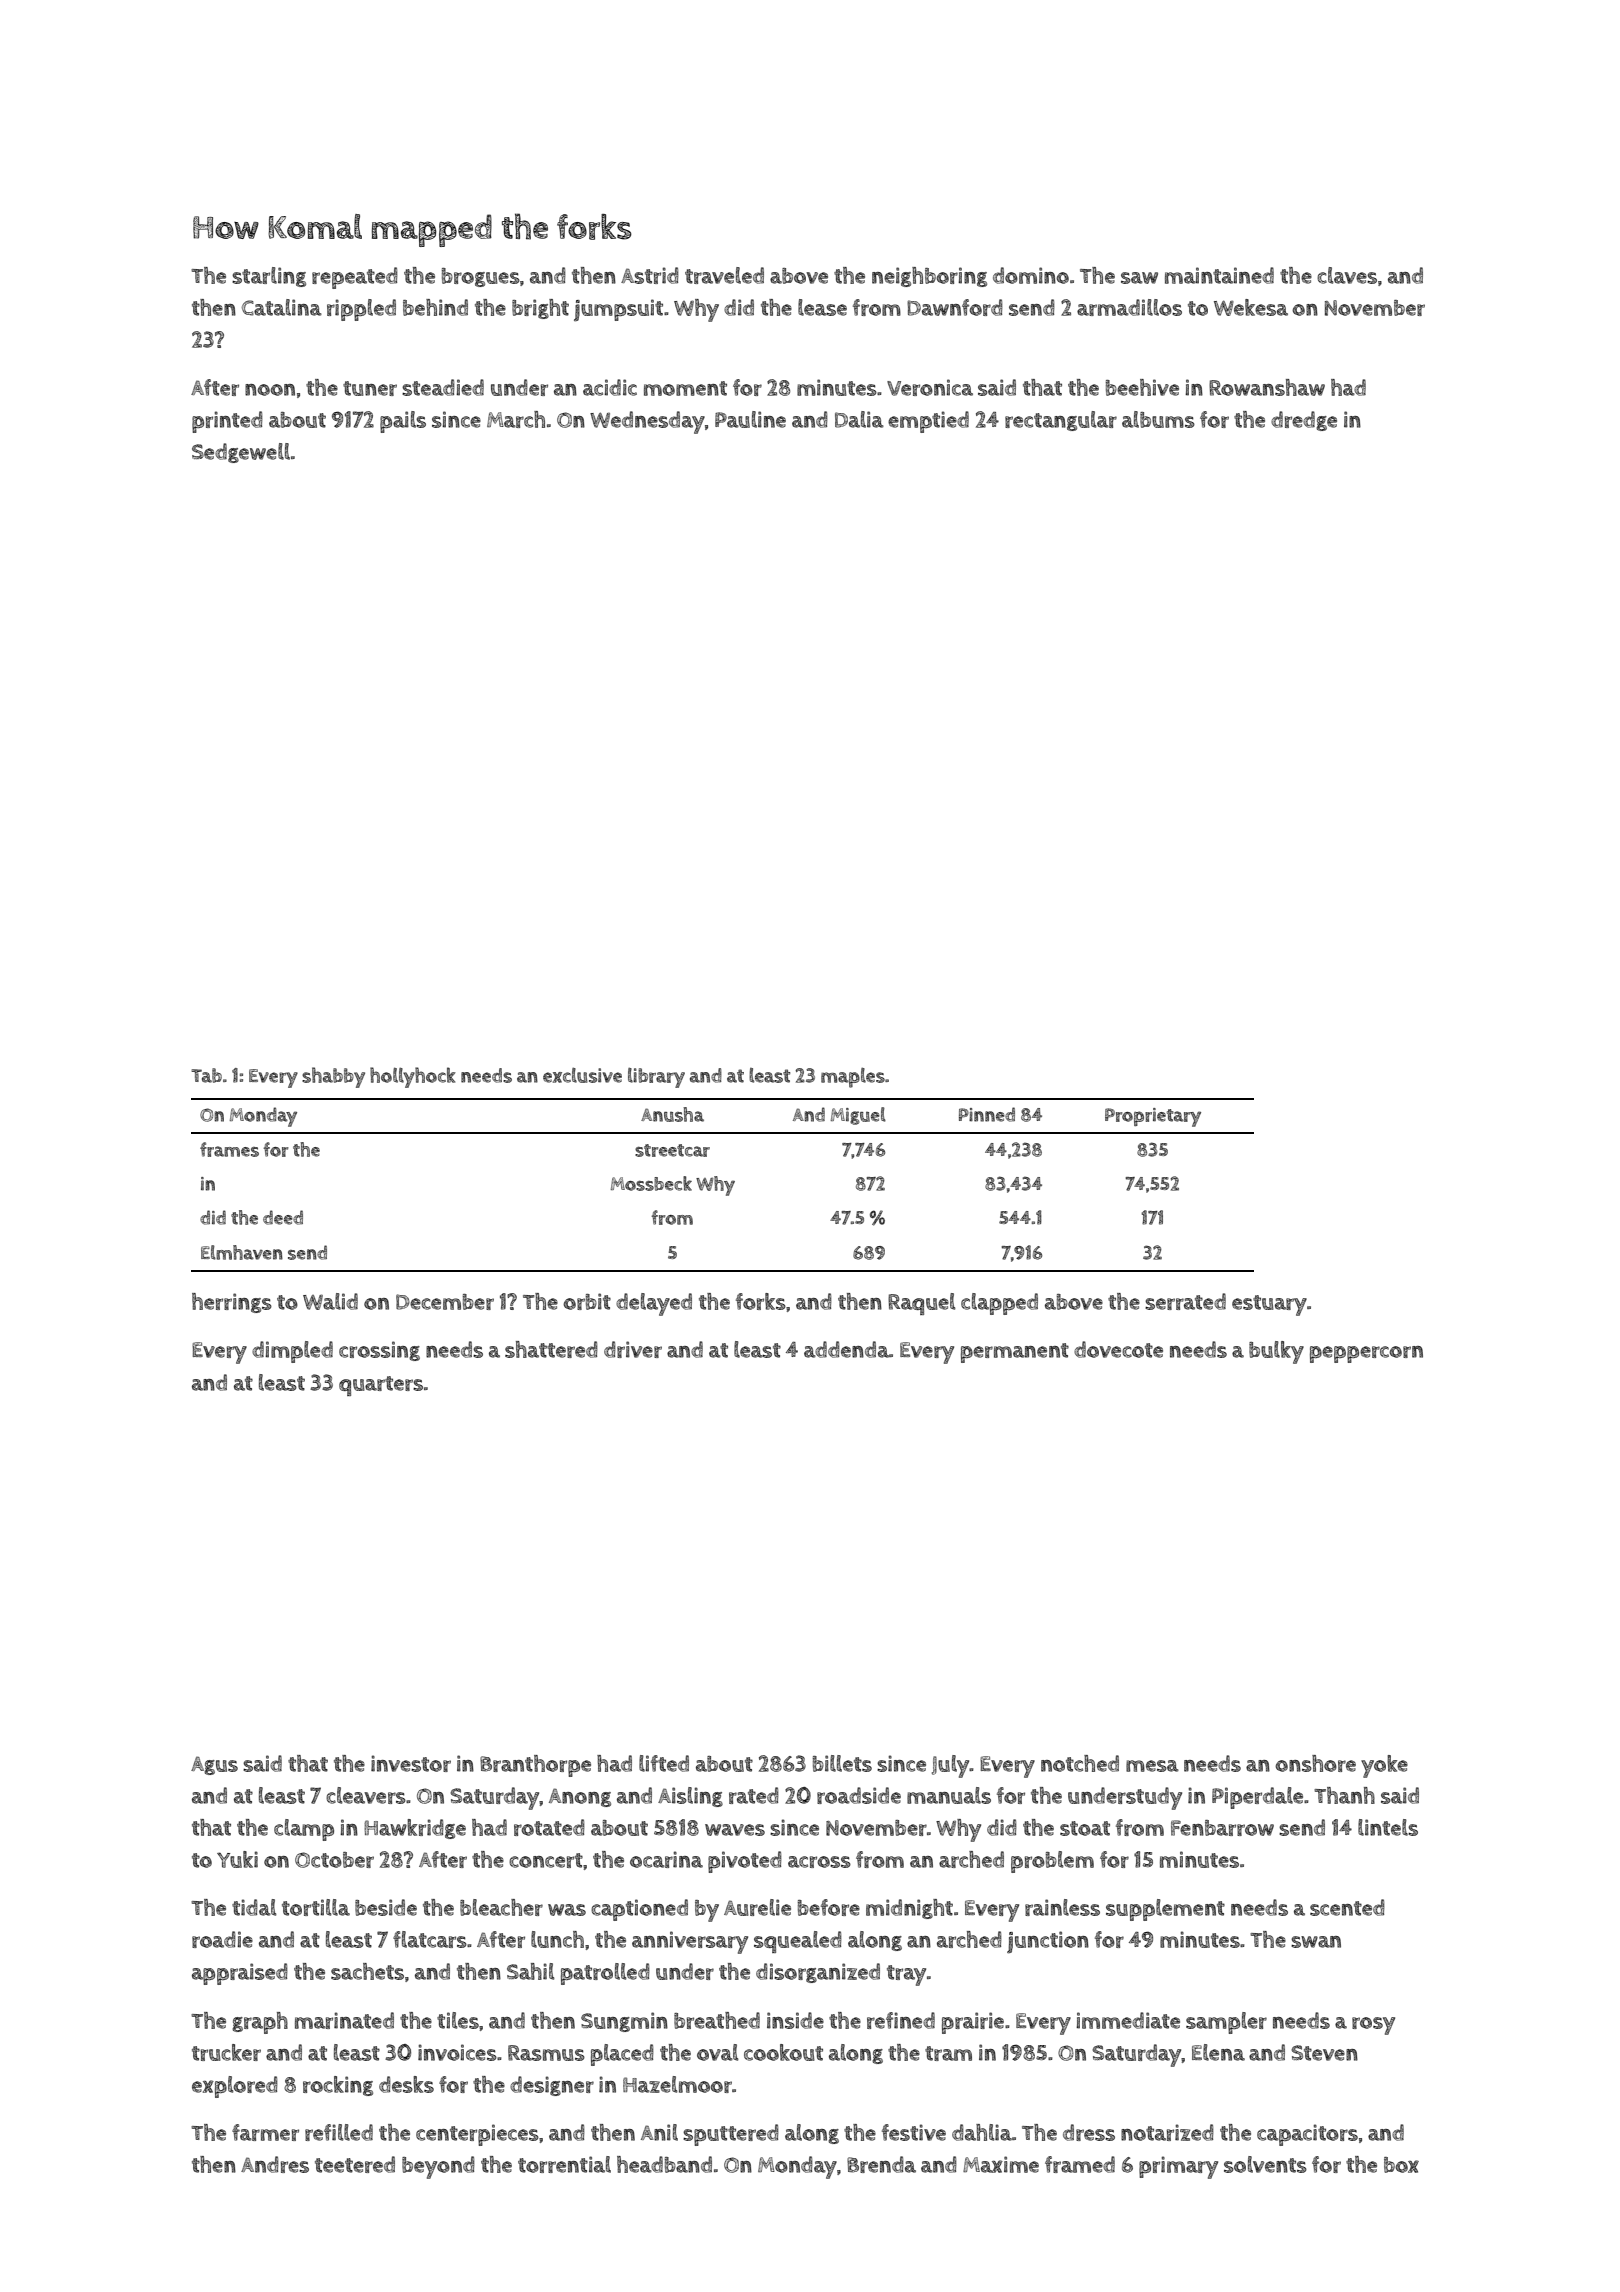 The image size is (1620, 2292). What do you see at coordinates (1304, 421) in the screenshot?
I see `dredge` at bounding box center [1304, 421].
